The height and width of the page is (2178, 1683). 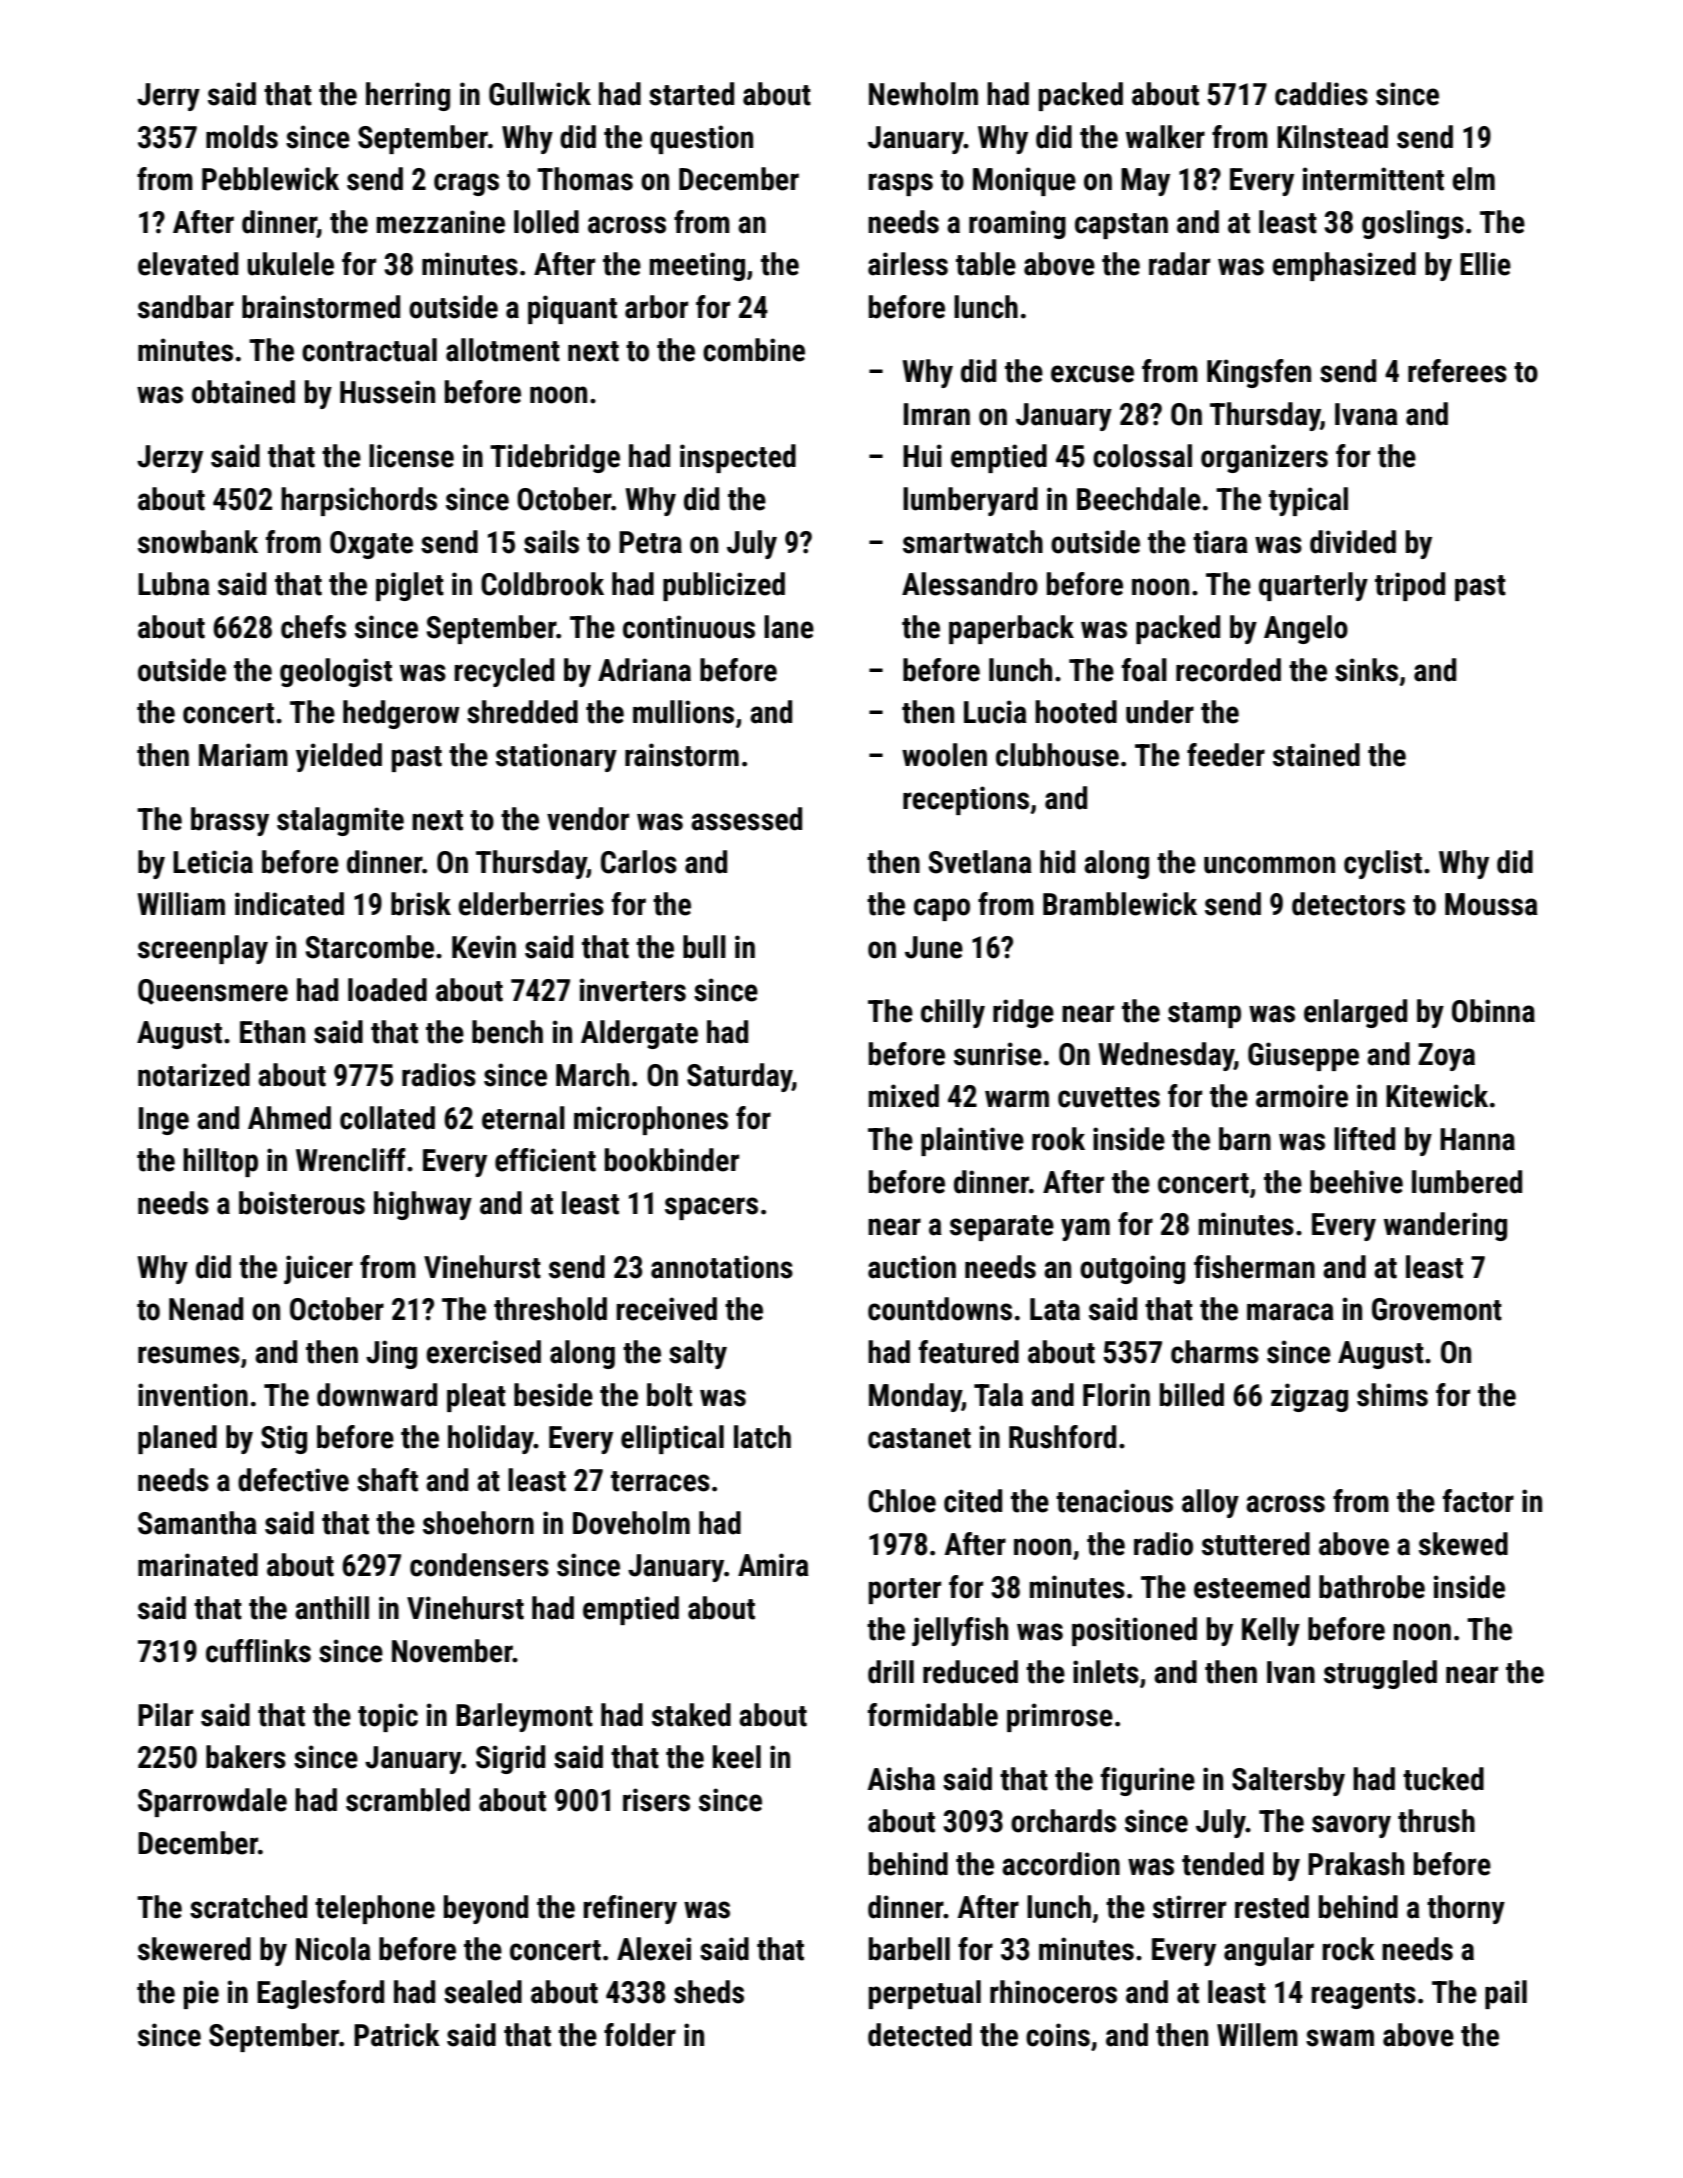 What do you see at coordinates (1316, 755) in the page?
I see `stained` at bounding box center [1316, 755].
